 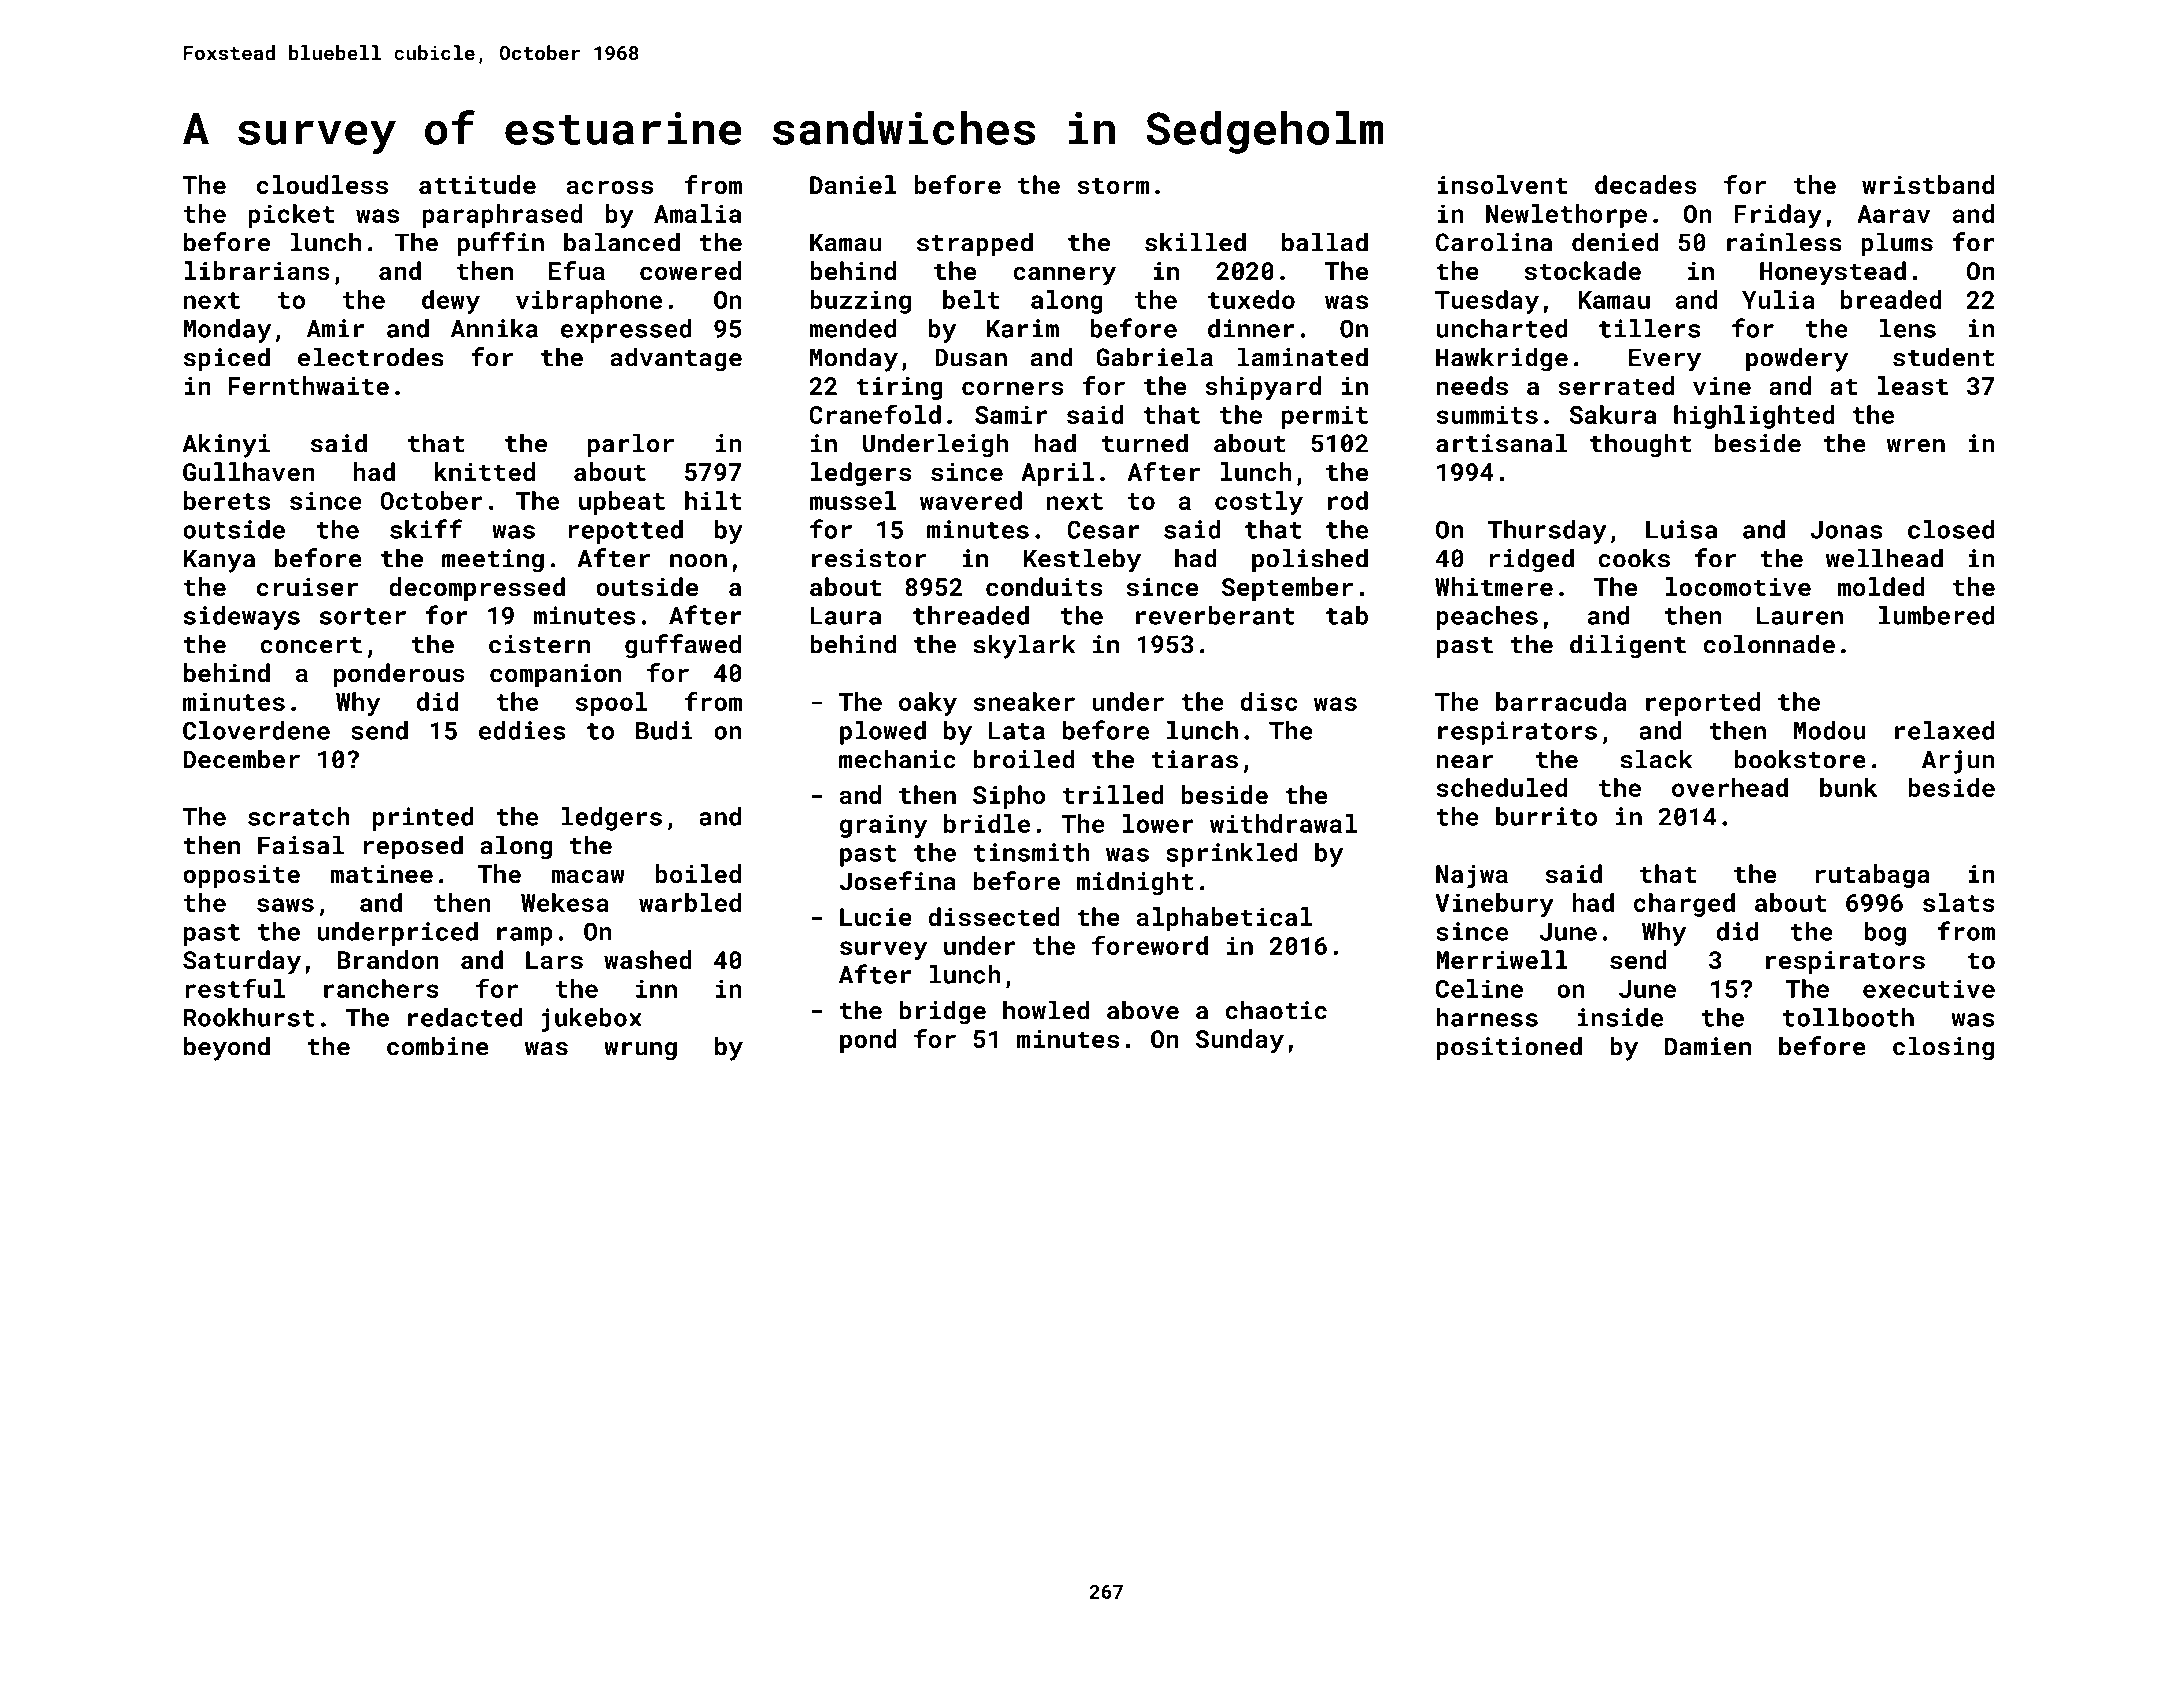 I want to click on beyond, so click(x=227, y=1048).
